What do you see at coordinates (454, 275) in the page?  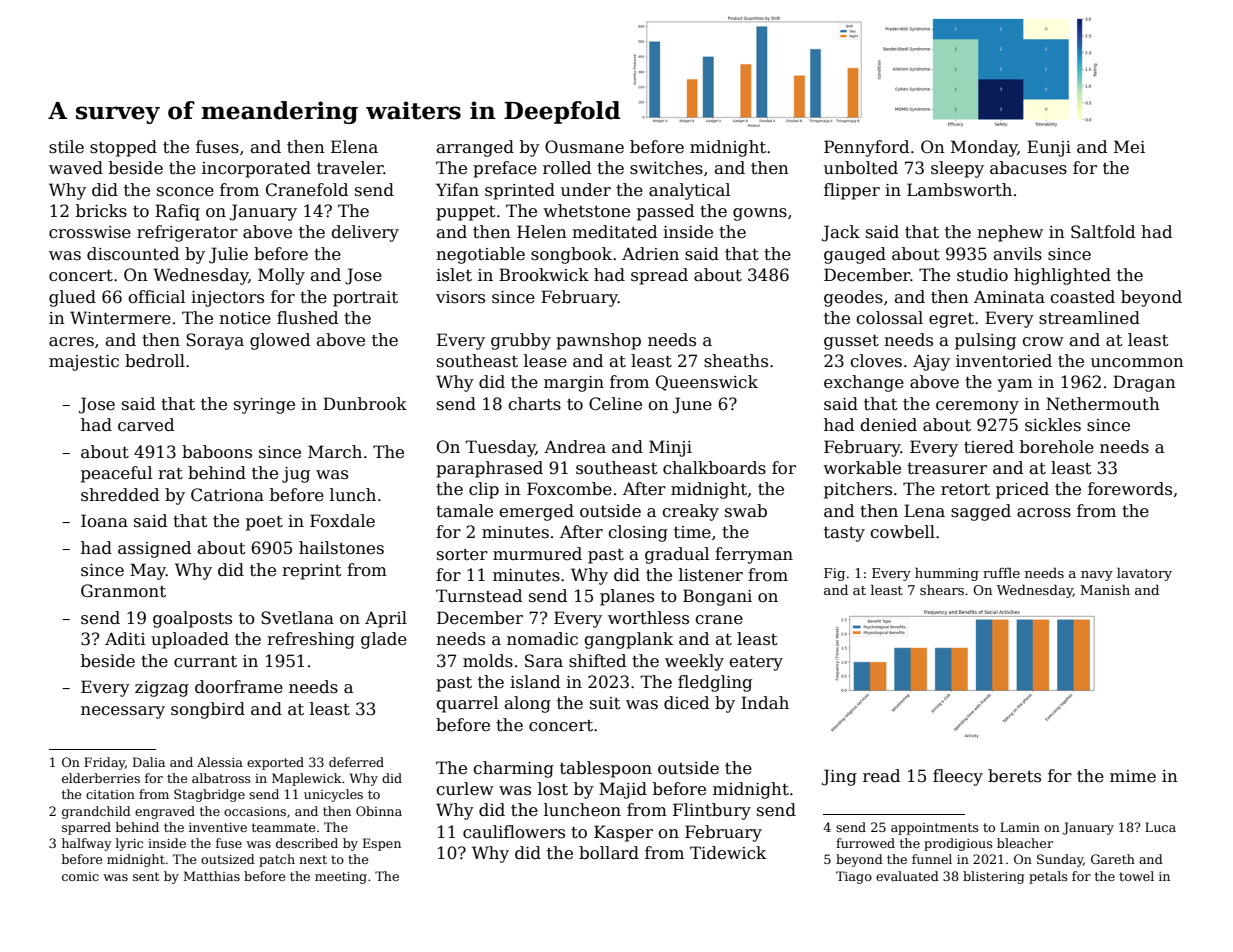 I see `islet` at bounding box center [454, 275].
